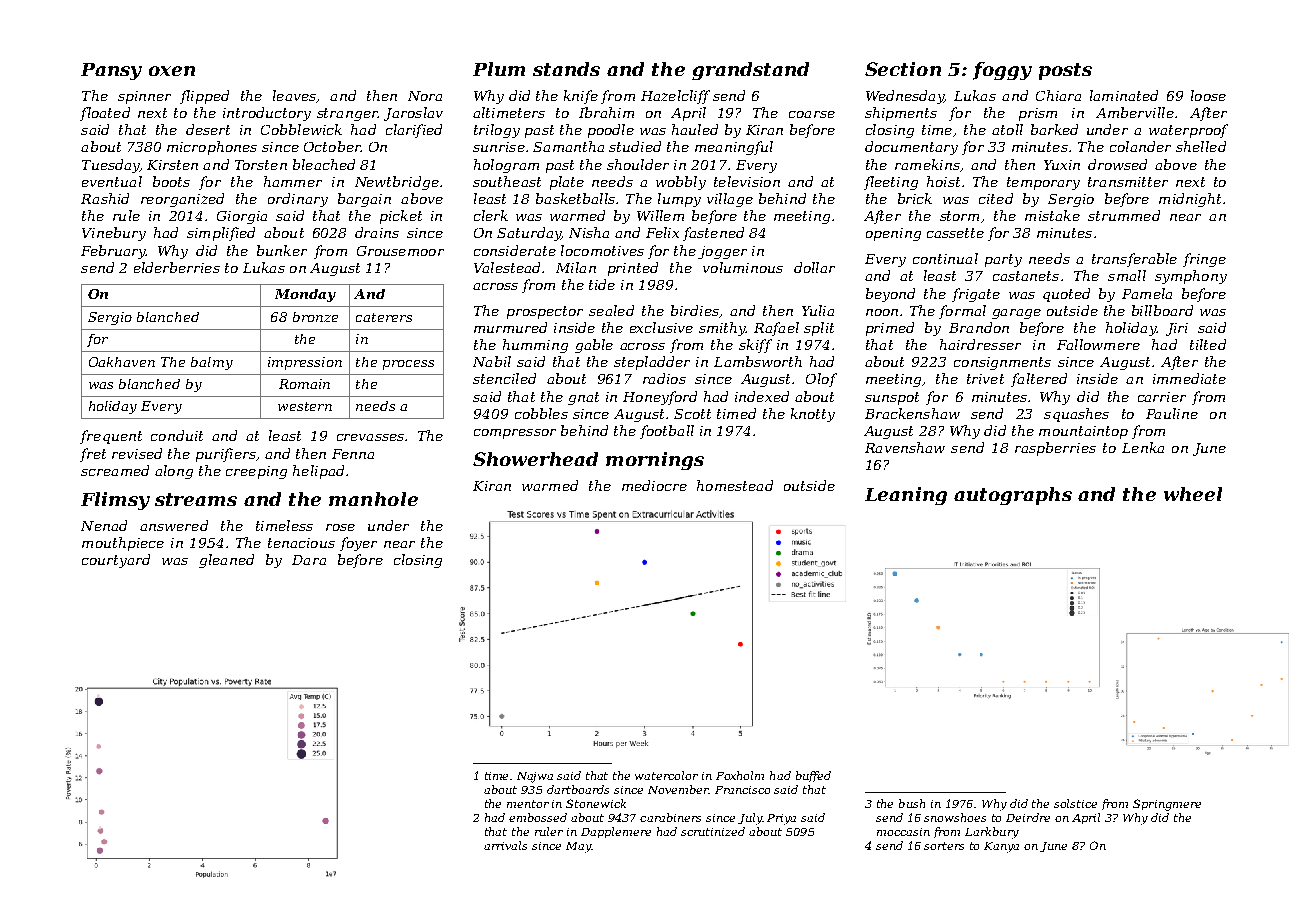 This image has width=1308, height=924. Describe the element at coordinates (105, 198) in the image. I see `Rashid` at that location.
